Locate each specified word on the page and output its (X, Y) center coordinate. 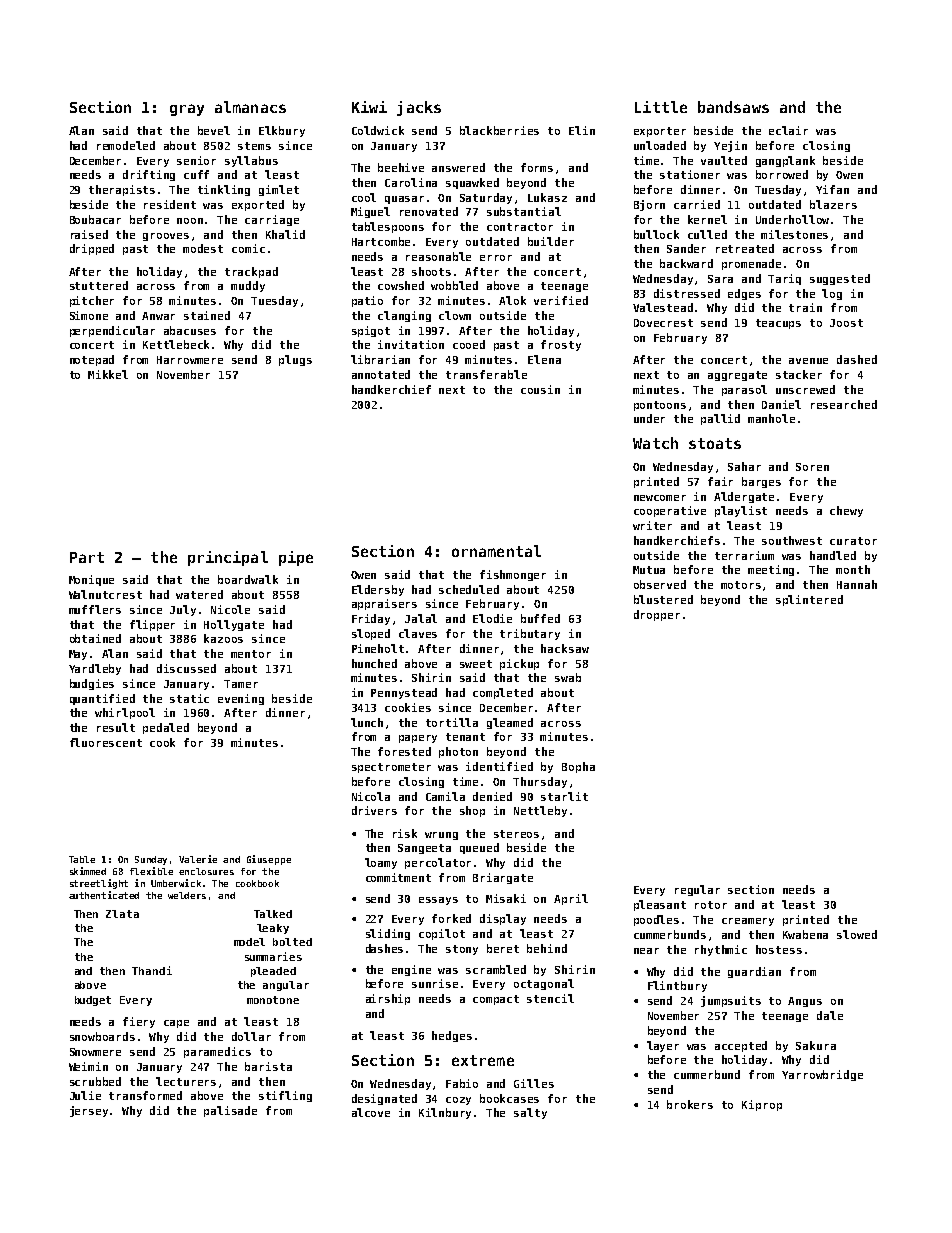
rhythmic (721, 950)
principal (228, 558)
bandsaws (733, 107)
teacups (778, 324)
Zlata (122, 914)
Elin (582, 130)
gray (187, 110)
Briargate (503, 878)
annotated (381, 374)
